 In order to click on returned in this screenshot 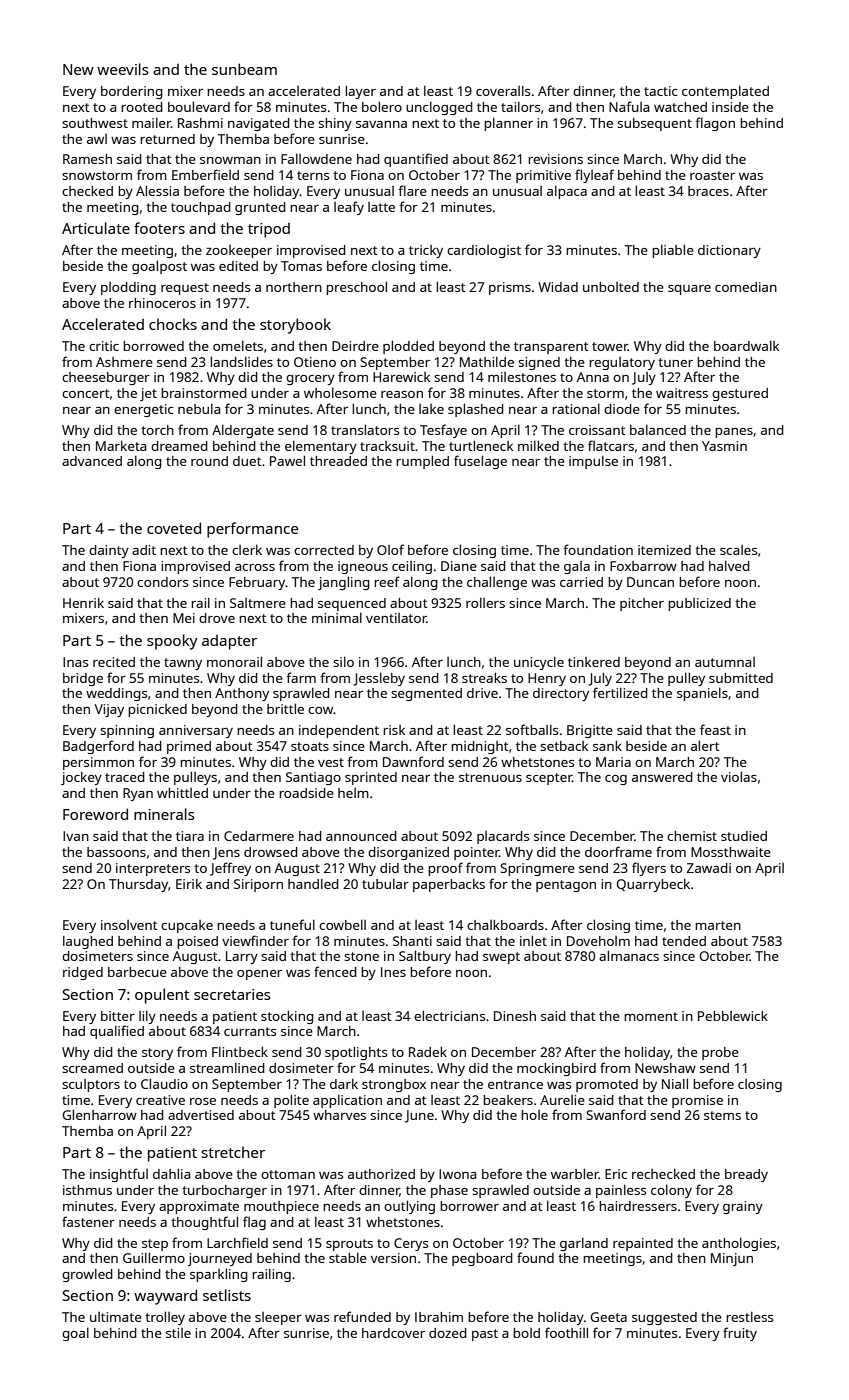, I will do `click(167, 139)`.
